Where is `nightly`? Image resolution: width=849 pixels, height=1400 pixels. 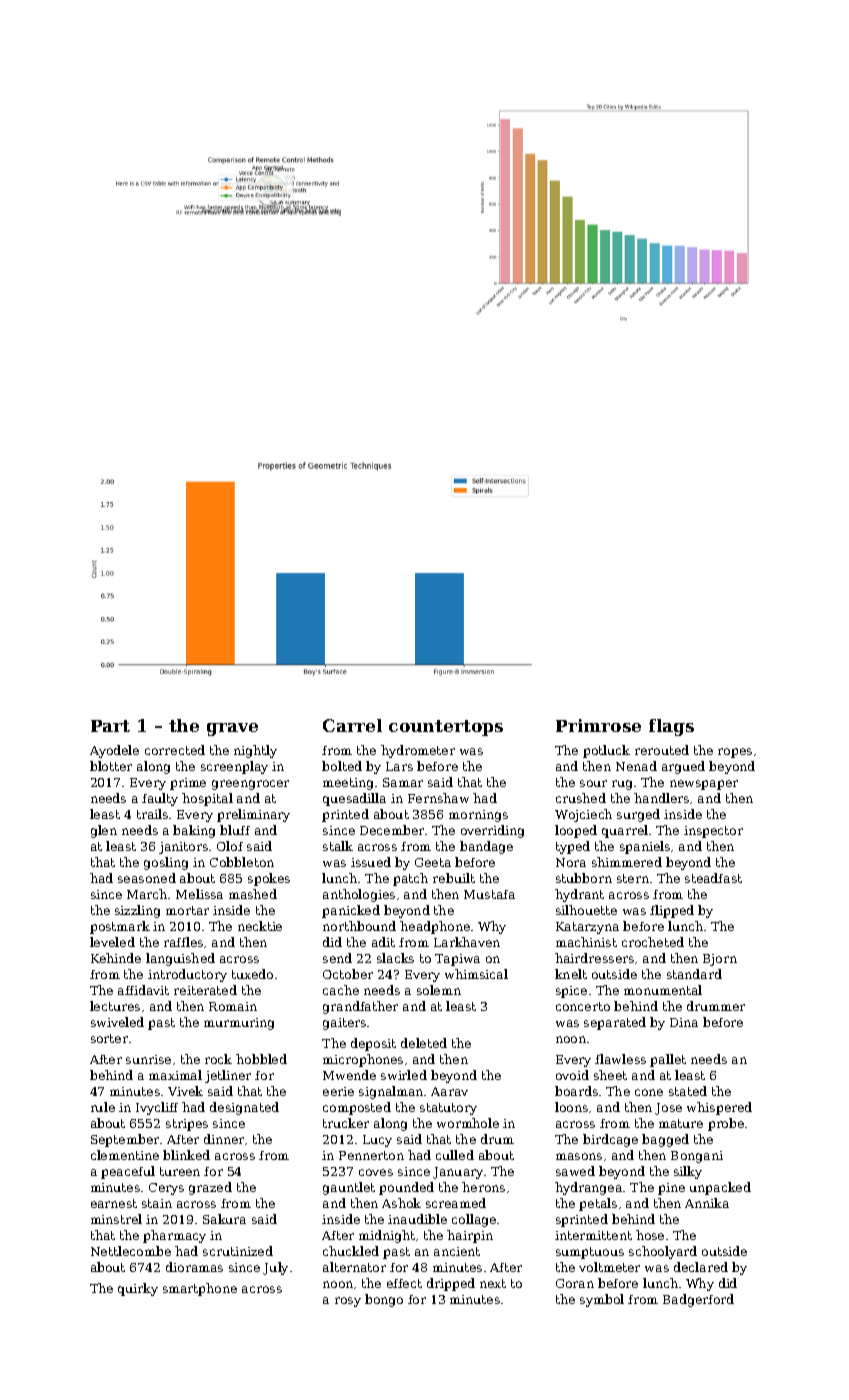 nightly is located at coordinates (255, 751).
